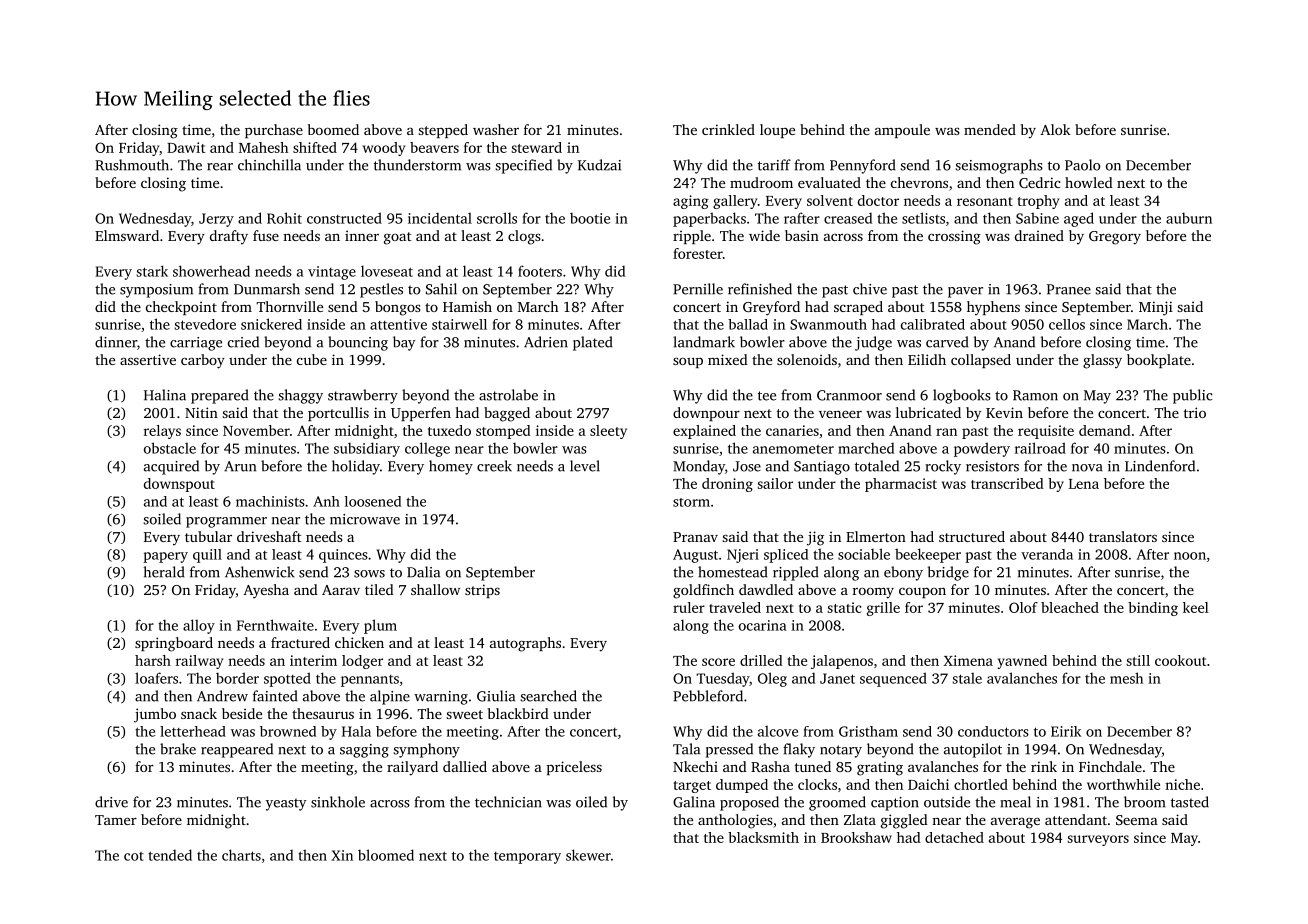 The width and height of the screenshot is (1308, 924). What do you see at coordinates (688, 363) in the screenshot?
I see `soup` at bounding box center [688, 363].
